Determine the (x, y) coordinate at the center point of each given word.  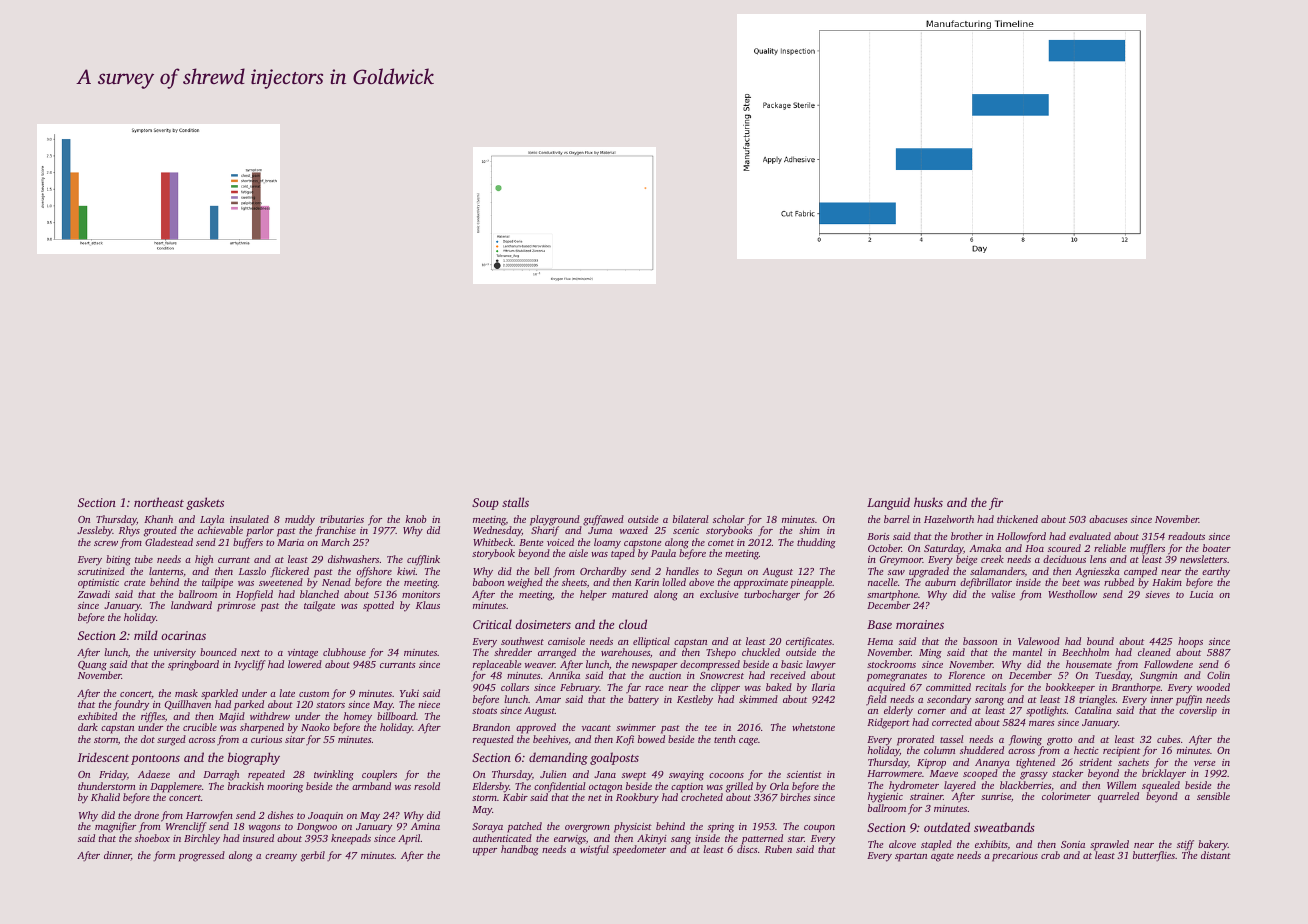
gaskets (205, 503)
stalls (515, 502)
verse (1204, 763)
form (164, 856)
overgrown (587, 829)
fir (996, 503)
